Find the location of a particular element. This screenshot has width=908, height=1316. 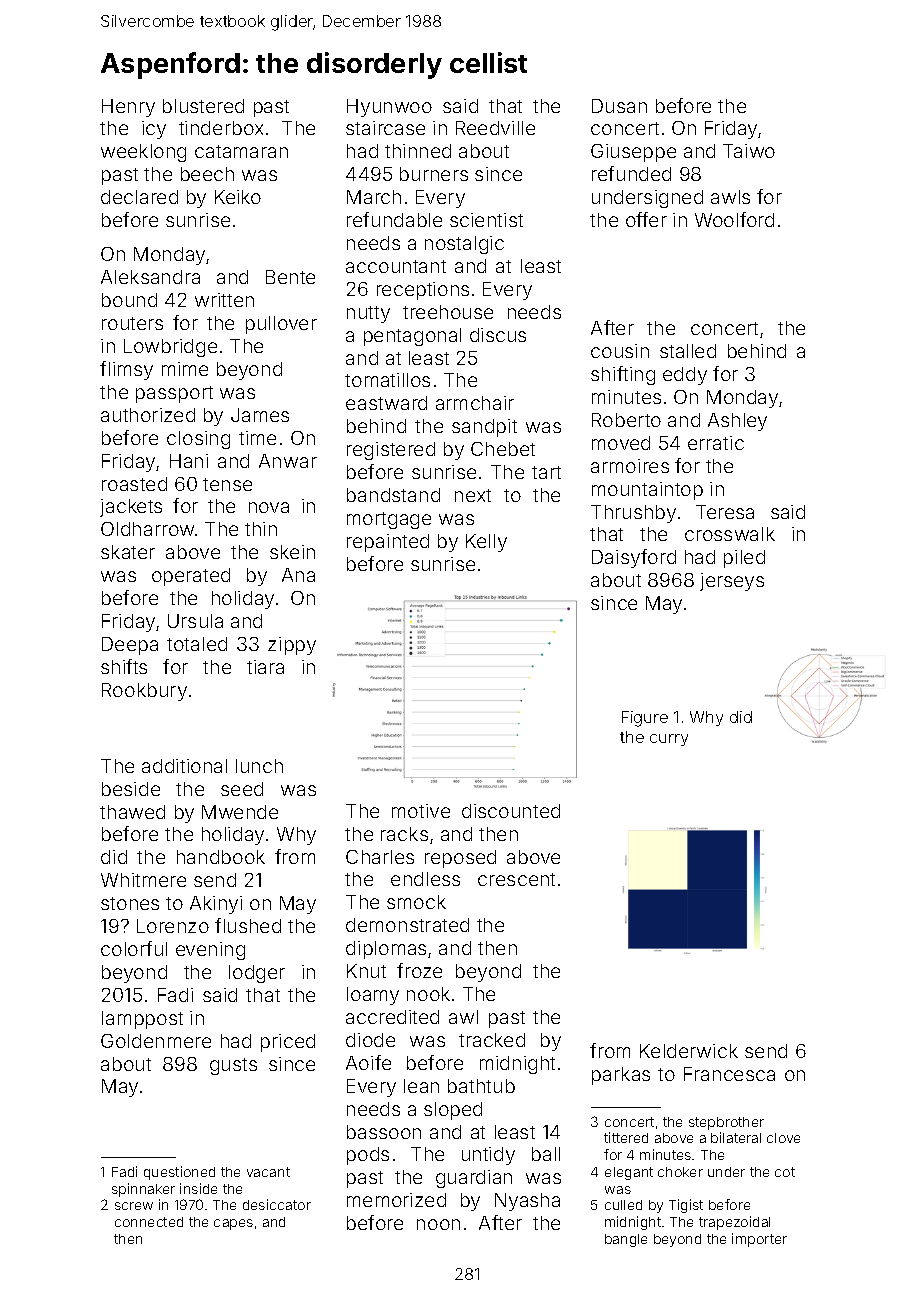

screw is located at coordinates (134, 1206).
